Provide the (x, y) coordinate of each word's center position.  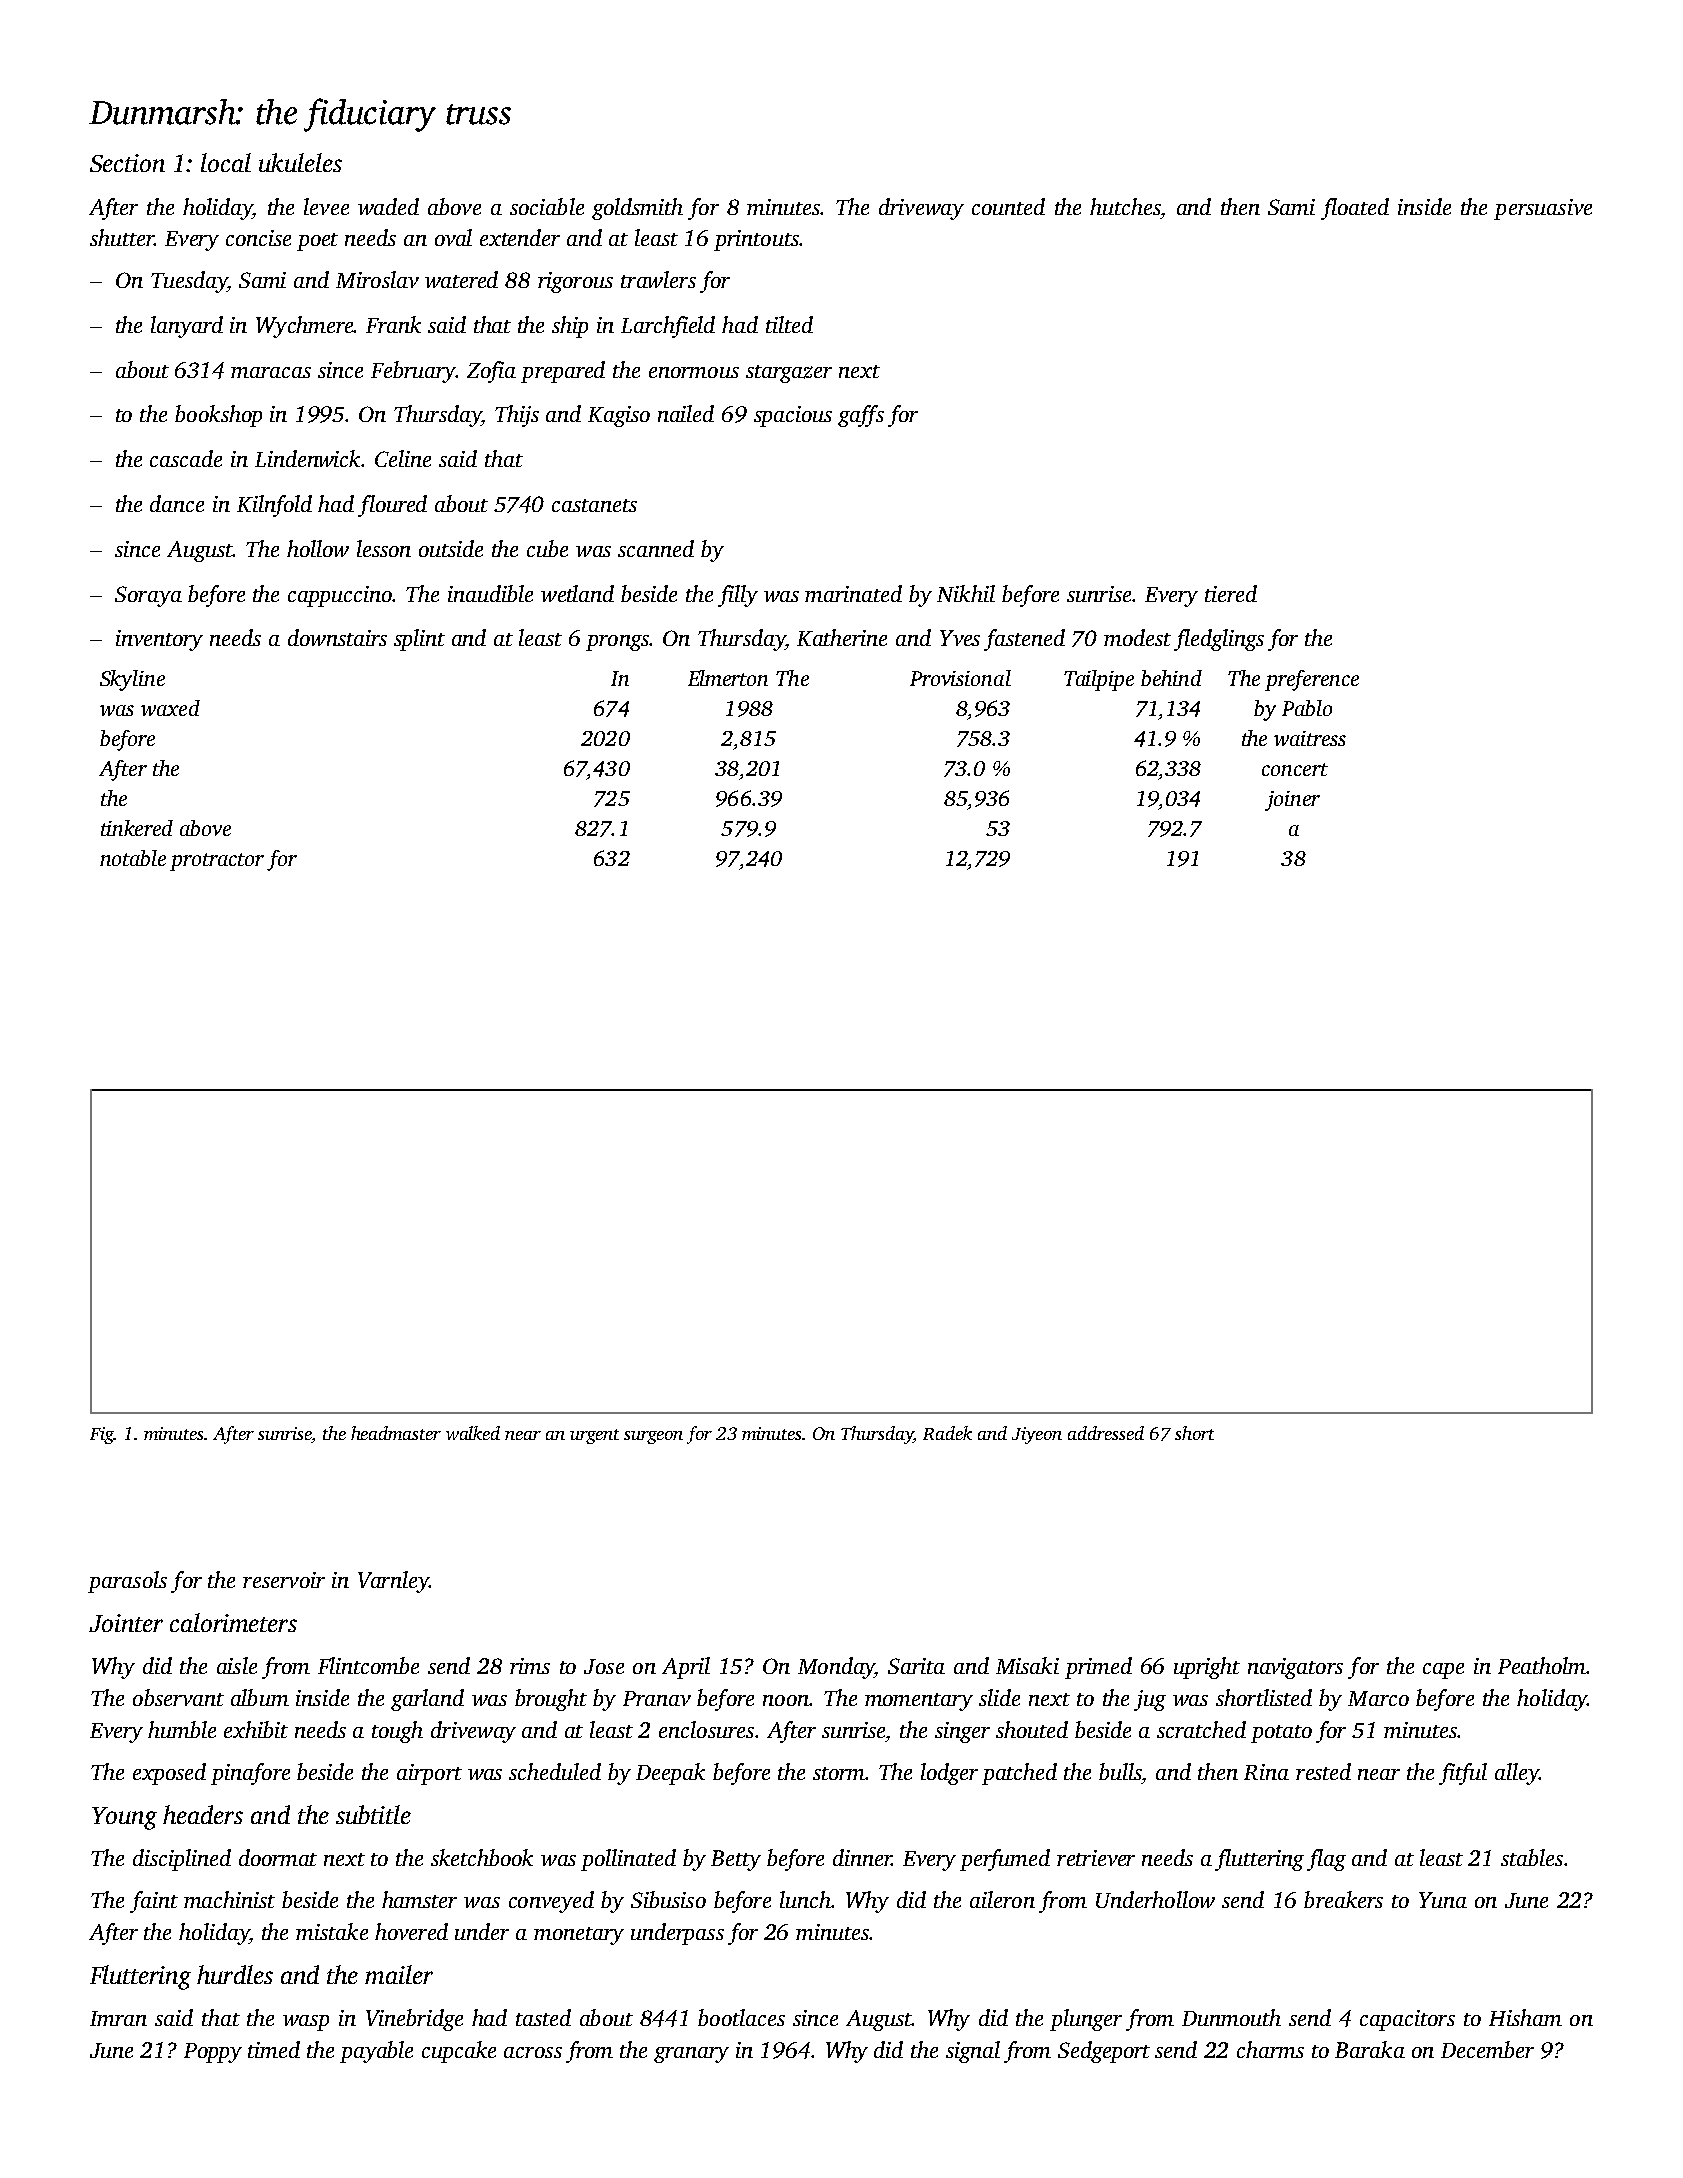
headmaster (396, 1433)
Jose (604, 1666)
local (226, 162)
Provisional (960, 678)
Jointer (126, 1623)
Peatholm (1542, 1665)
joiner (1292, 801)
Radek (947, 1433)
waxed (170, 708)
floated (1355, 209)
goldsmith (637, 209)
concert (1295, 769)
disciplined (182, 1860)
